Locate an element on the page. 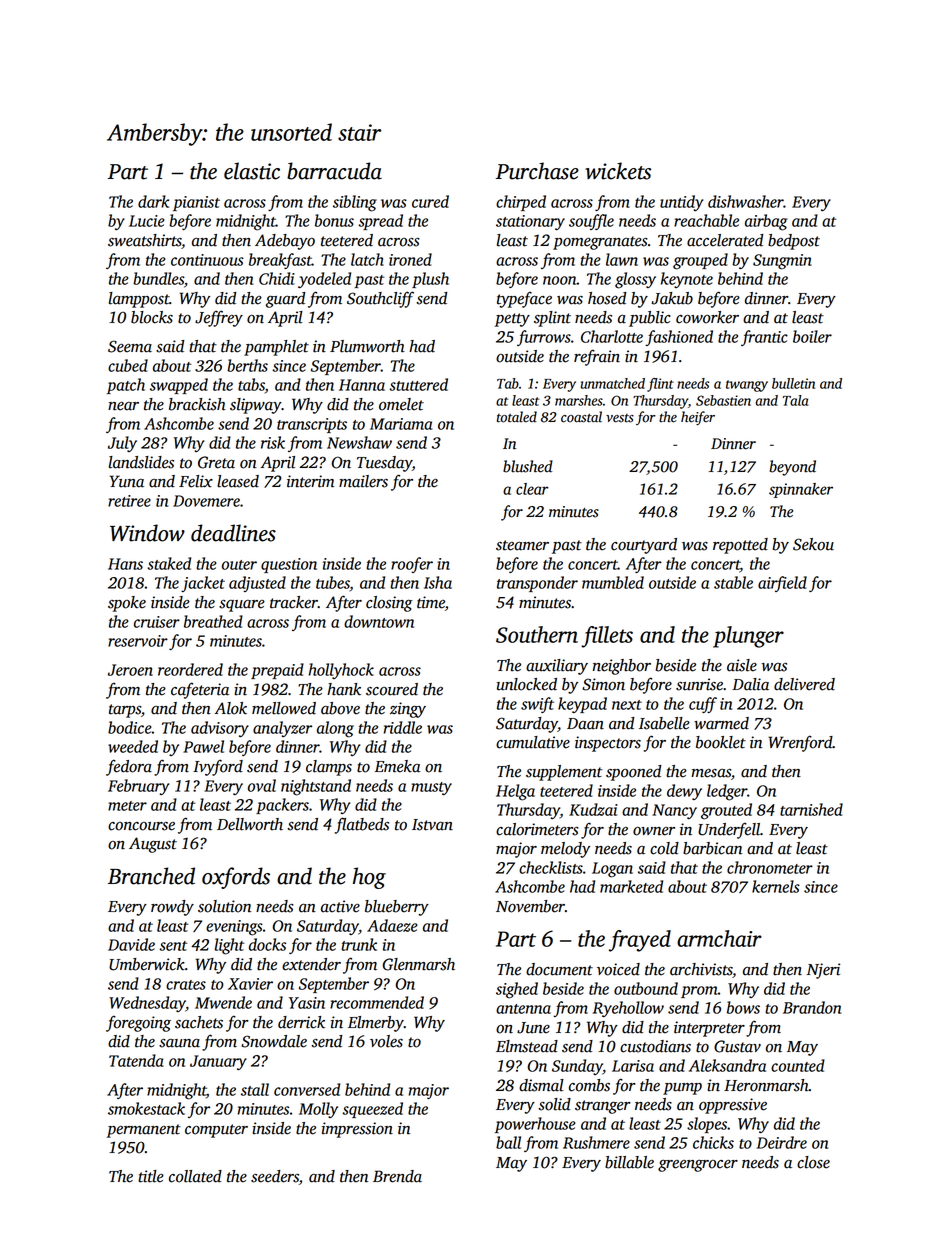  Purchase is located at coordinates (537, 171).
